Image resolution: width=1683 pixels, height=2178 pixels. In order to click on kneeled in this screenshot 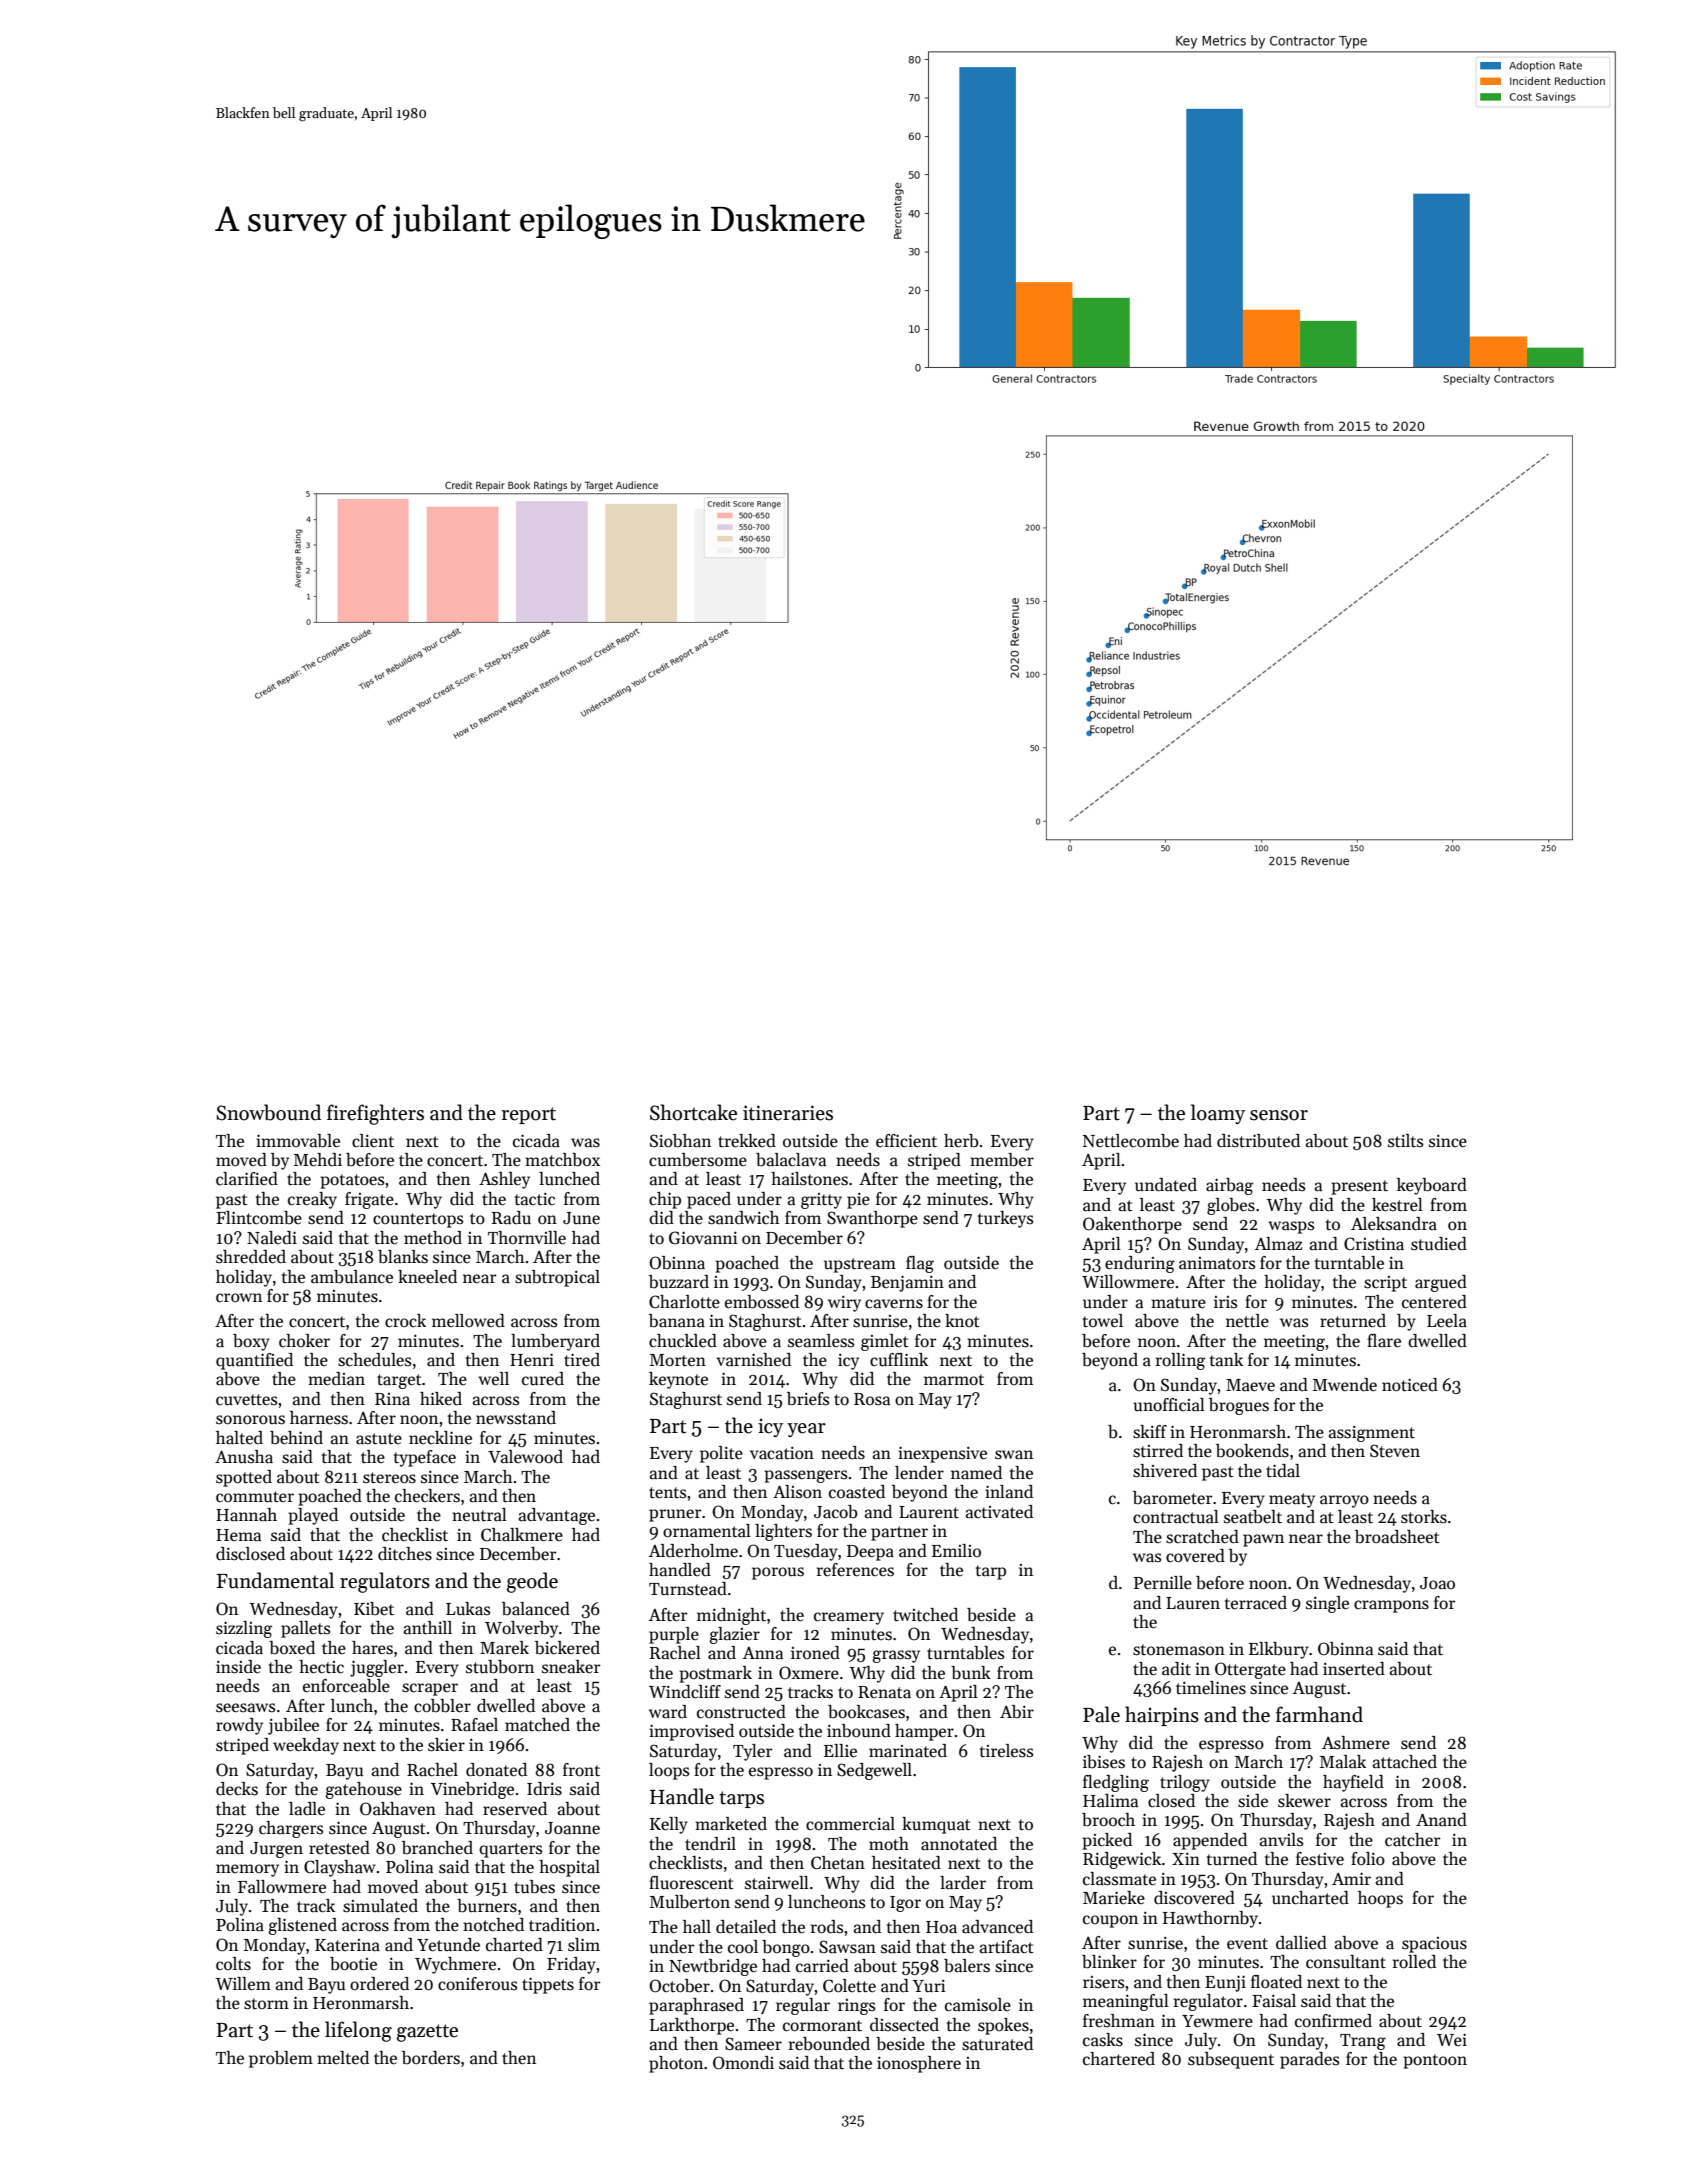, I will do `click(427, 1277)`.
